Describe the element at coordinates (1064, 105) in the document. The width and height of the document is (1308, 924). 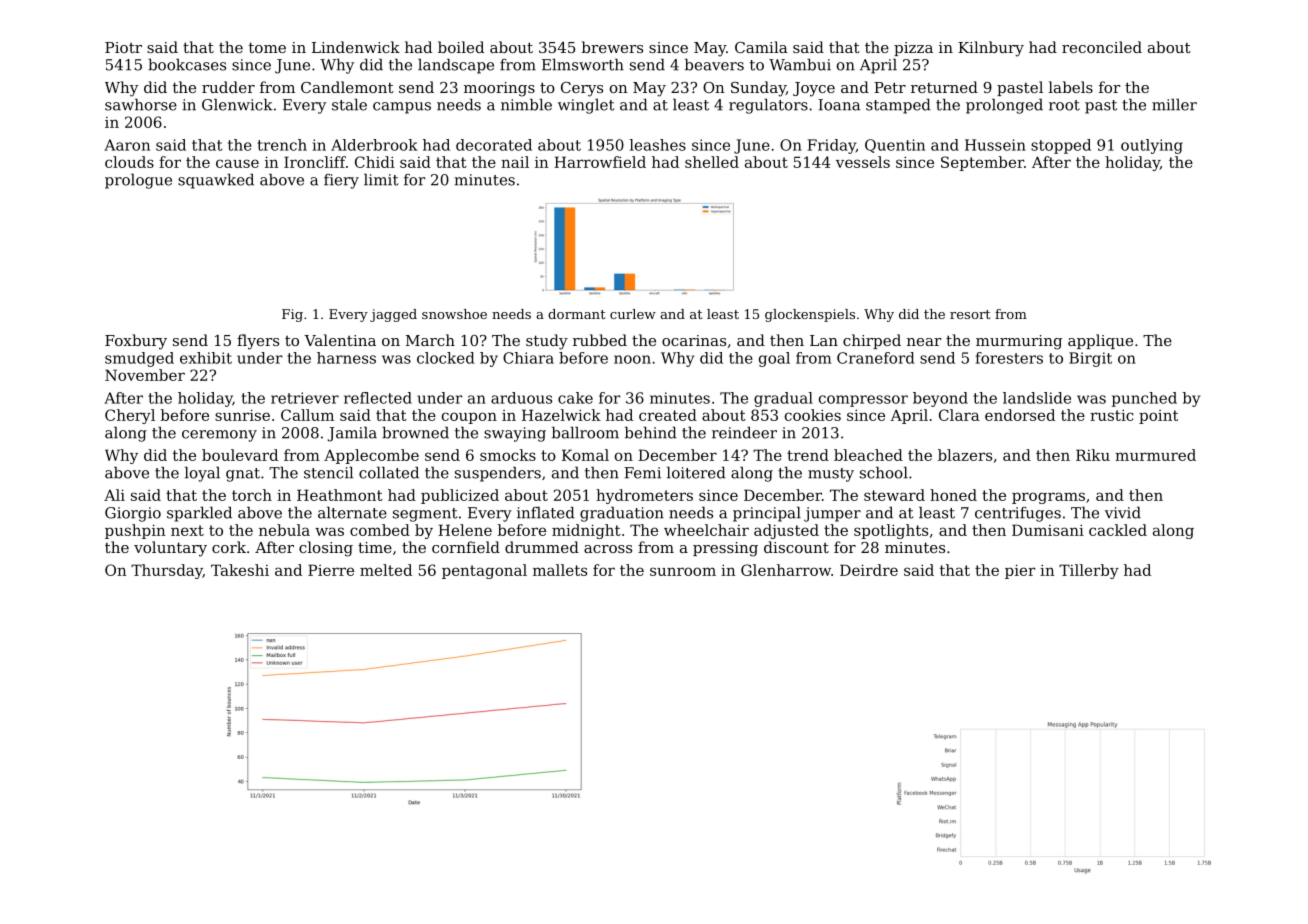
I see `root` at that location.
